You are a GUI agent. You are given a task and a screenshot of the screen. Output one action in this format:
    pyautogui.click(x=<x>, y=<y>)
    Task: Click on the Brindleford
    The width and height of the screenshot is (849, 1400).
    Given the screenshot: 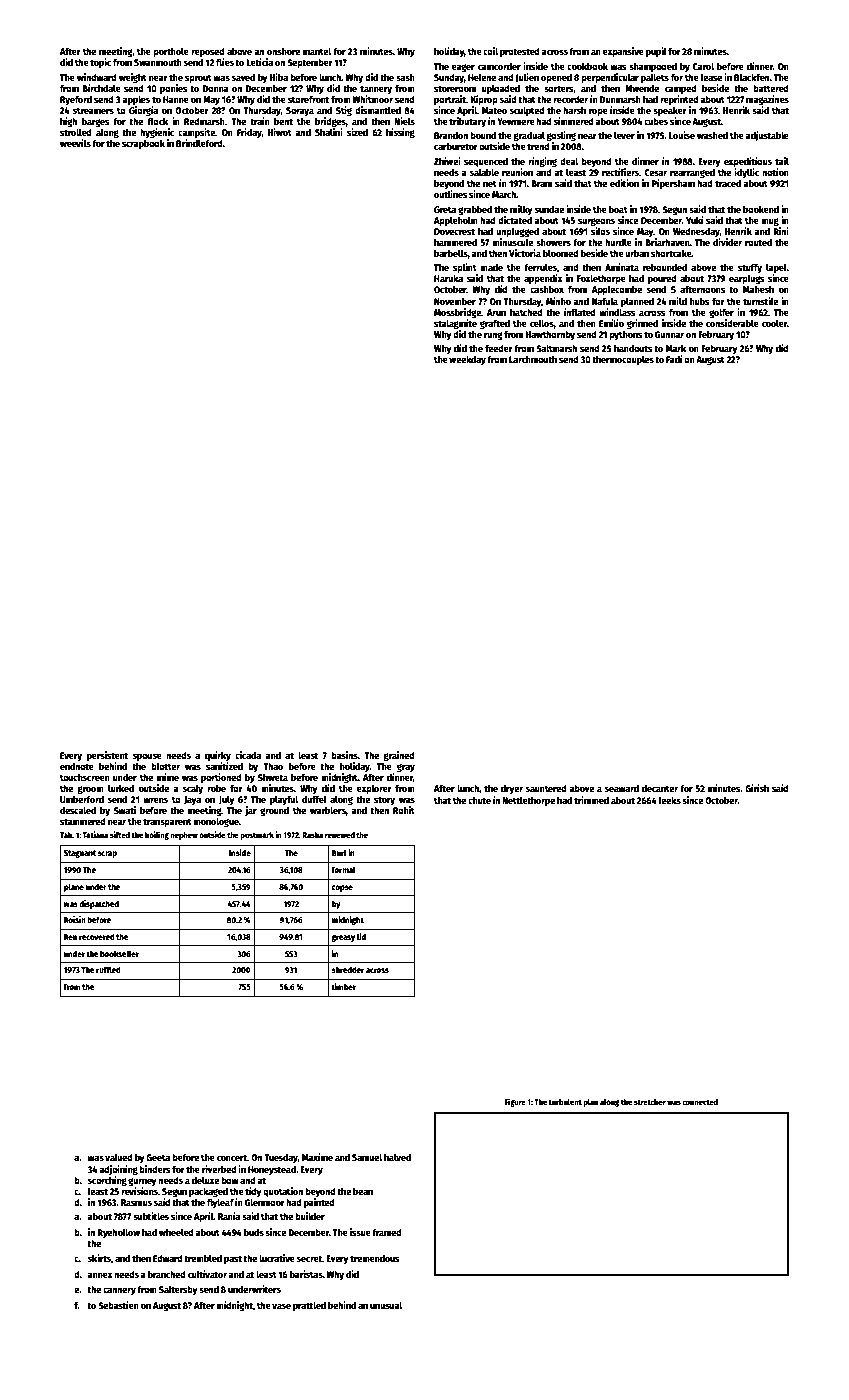 What is the action you would take?
    pyautogui.click(x=199, y=143)
